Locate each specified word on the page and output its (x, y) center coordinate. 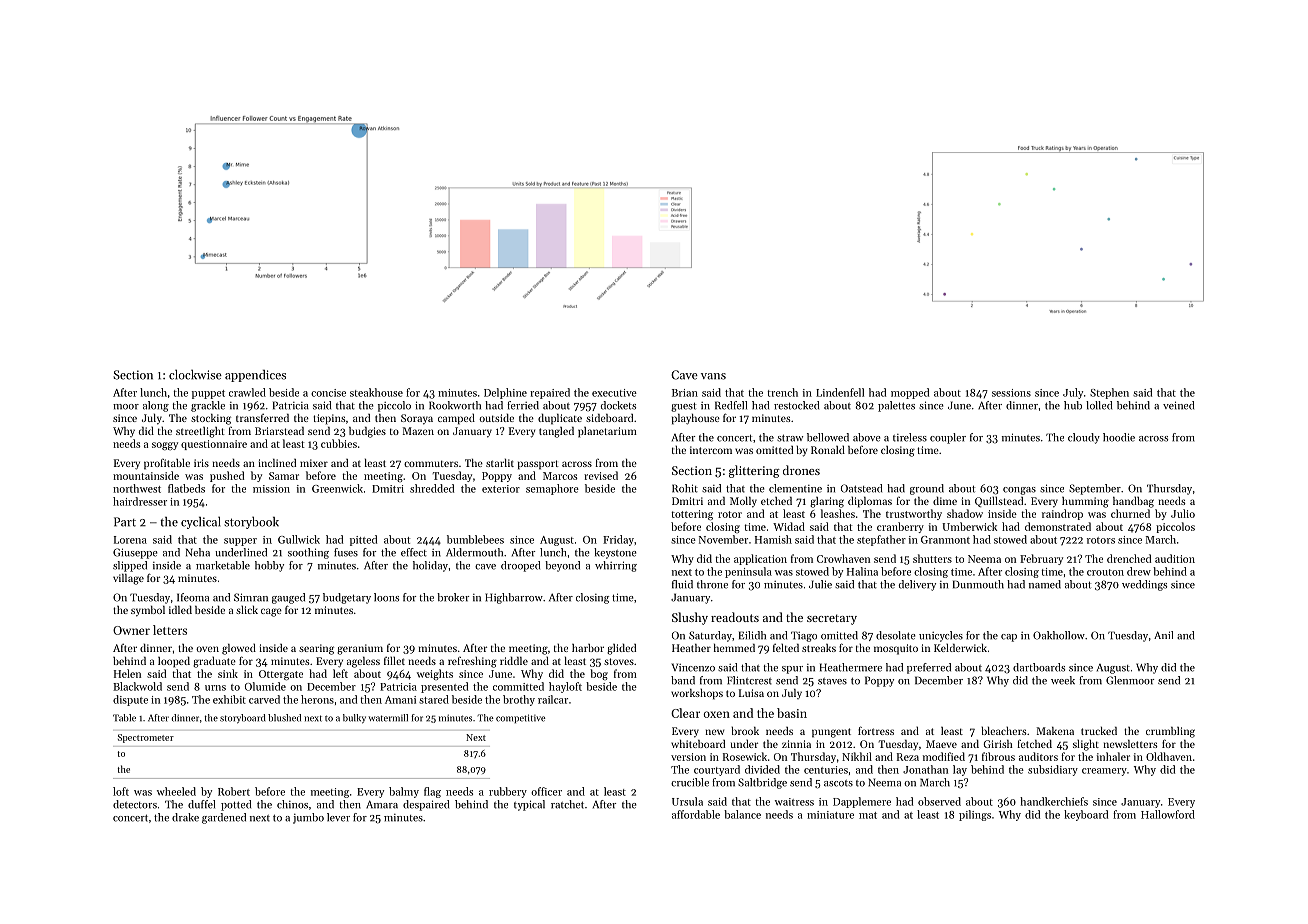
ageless (363, 662)
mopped (910, 393)
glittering (754, 471)
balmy (404, 792)
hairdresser (140, 501)
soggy (165, 446)
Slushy (690, 618)
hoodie (1119, 437)
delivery (917, 585)
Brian (685, 393)
